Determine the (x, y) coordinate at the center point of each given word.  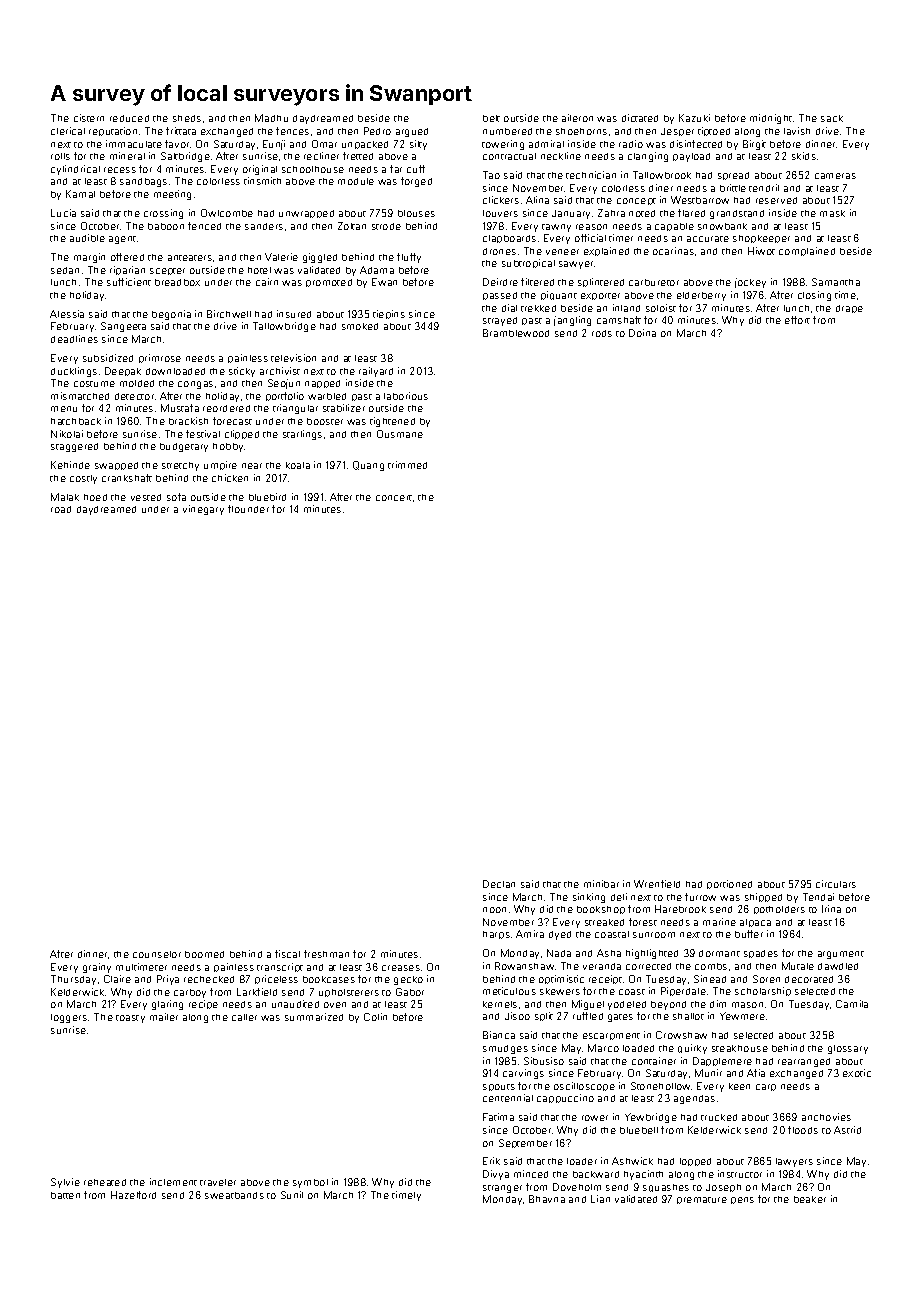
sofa (176, 497)
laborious (406, 396)
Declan (499, 884)
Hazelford (133, 1195)
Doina (642, 333)
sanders (264, 226)
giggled (320, 258)
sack (832, 118)
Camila (852, 1004)
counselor (157, 954)
